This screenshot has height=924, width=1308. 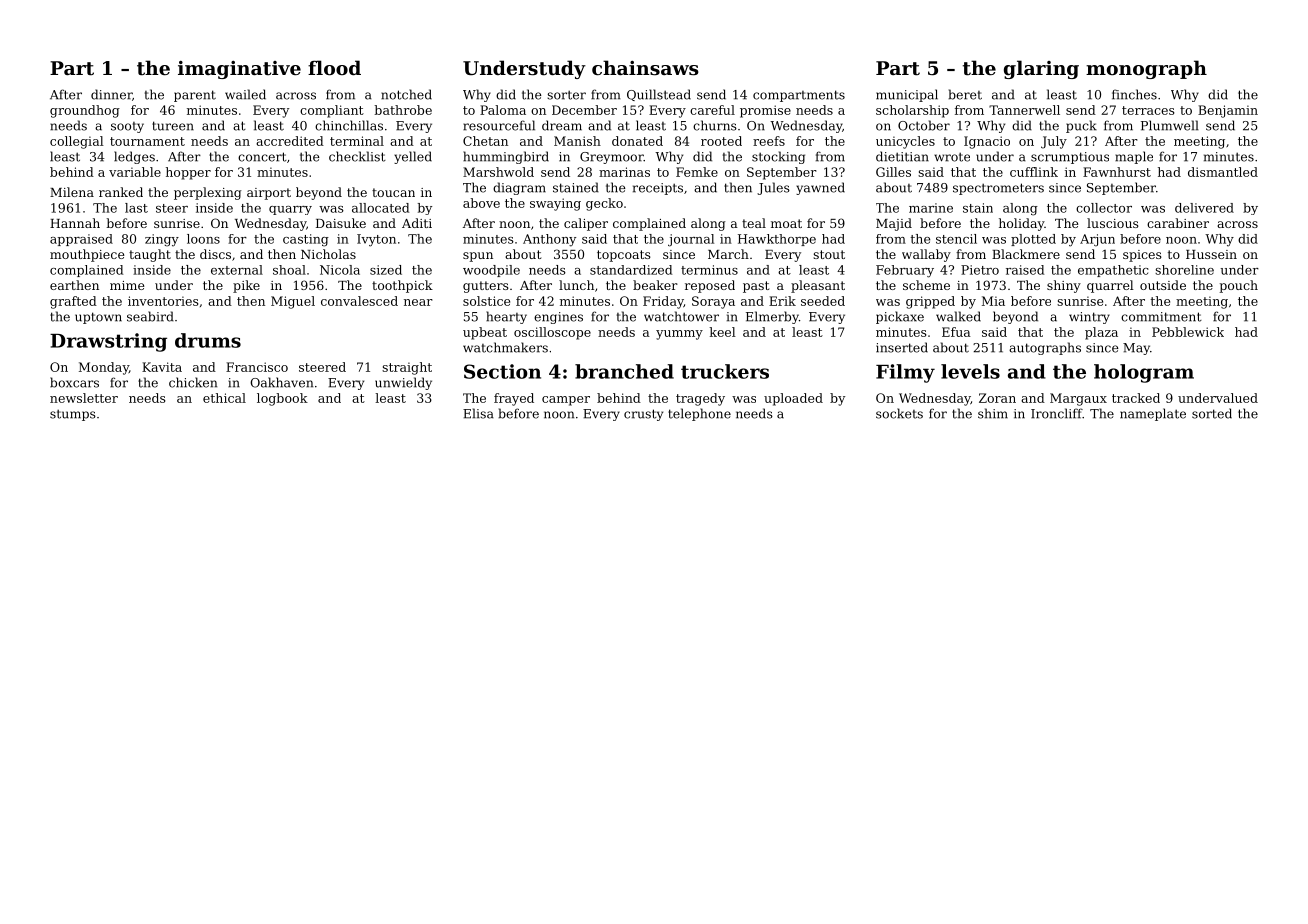 What do you see at coordinates (85, 111) in the screenshot?
I see `groundhog` at bounding box center [85, 111].
